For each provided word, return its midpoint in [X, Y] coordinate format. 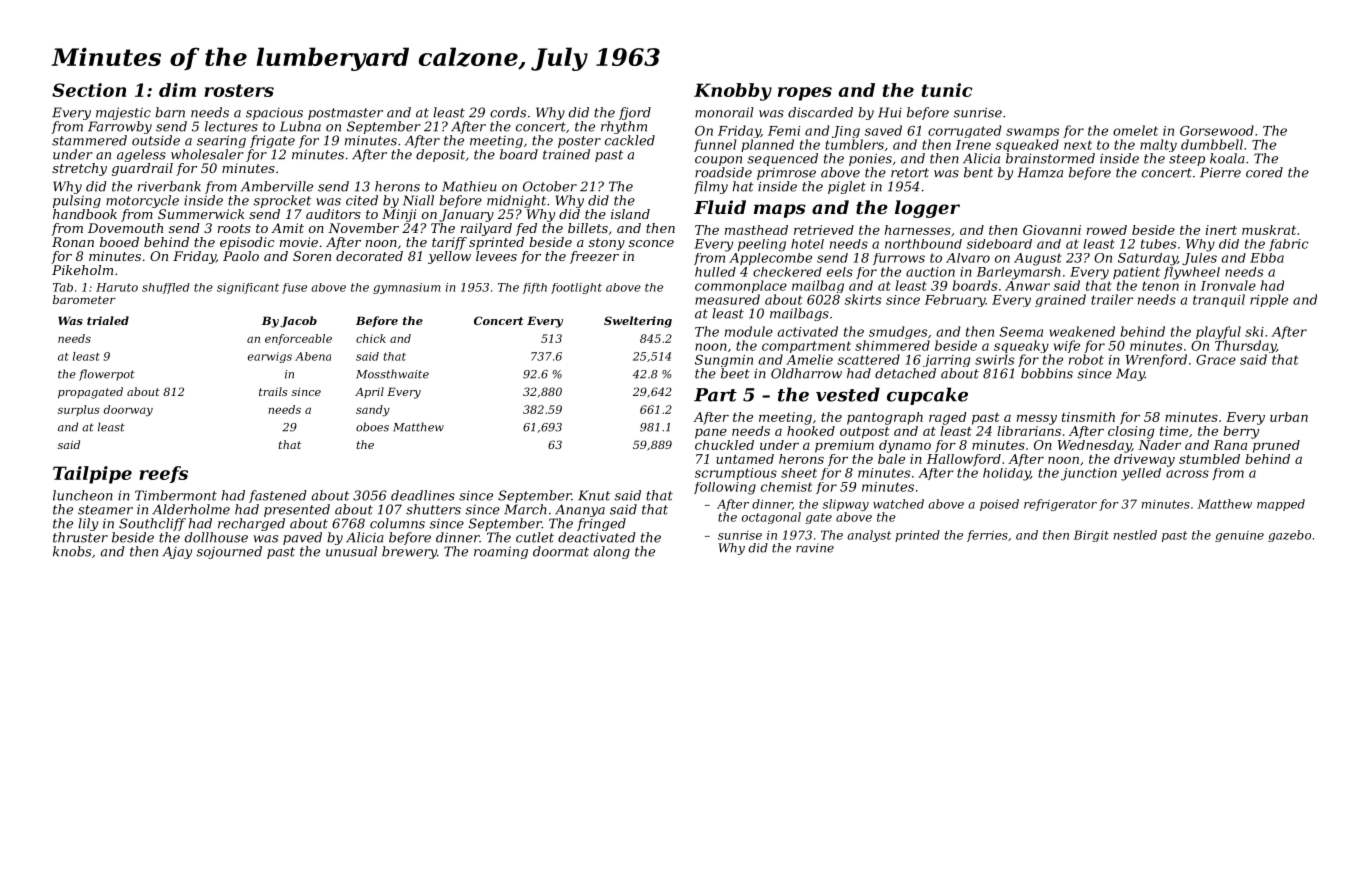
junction [1089, 474]
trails [273, 391]
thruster [80, 537]
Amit [287, 228]
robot [1086, 359]
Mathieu [469, 186]
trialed [108, 320]
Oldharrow [806, 373]
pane [711, 434]
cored [1264, 172]
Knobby [733, 92]
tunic [947, 90]
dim [177, 90]
